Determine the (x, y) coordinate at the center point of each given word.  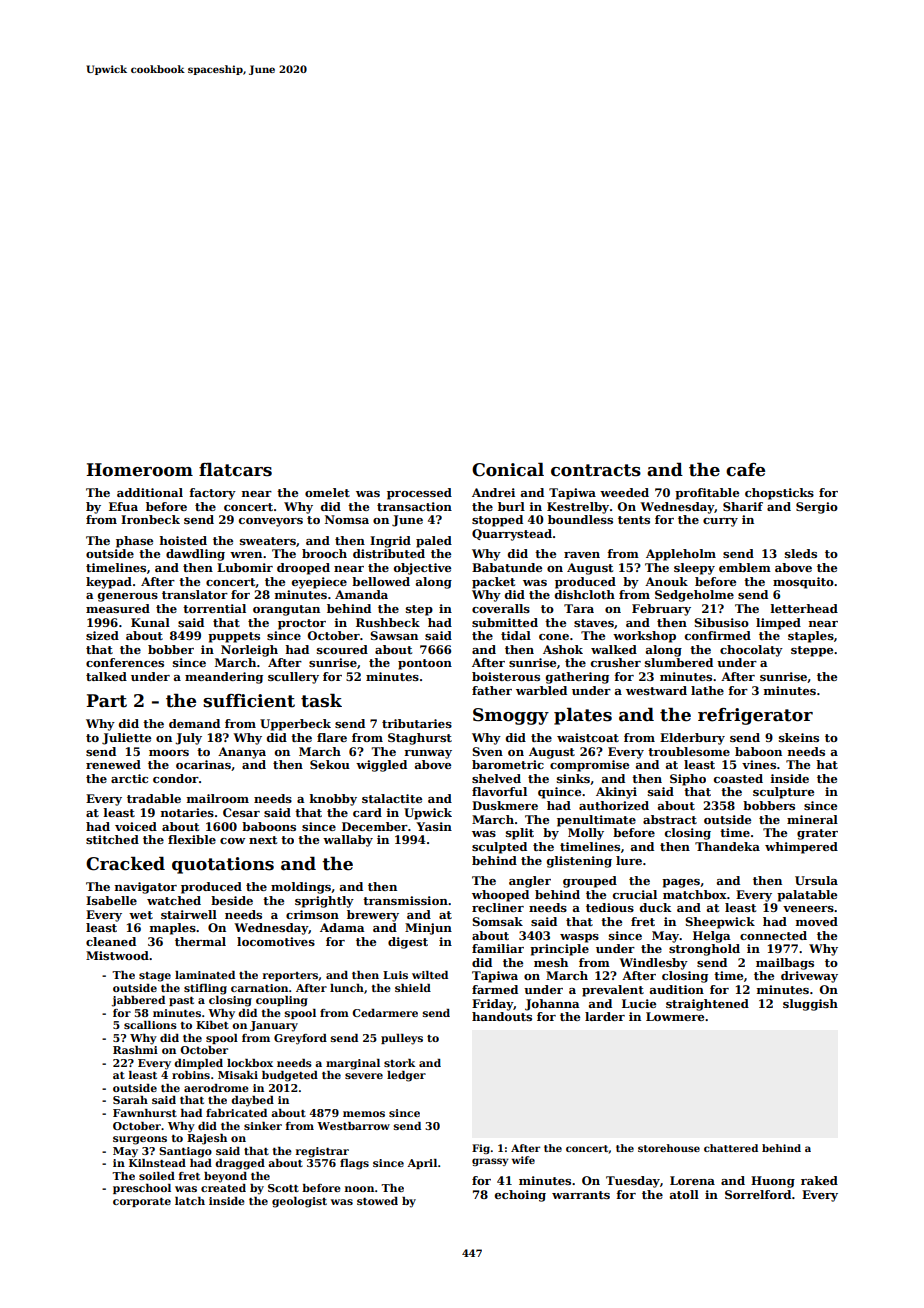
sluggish (810, 1005)
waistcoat (588, 737)
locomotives (276, 941)
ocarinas (203, 764)
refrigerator (755, 716)
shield (413, 988)
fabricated (236, 1113)
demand (194, 723)
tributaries (417, 723)
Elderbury (692, 739)
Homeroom (139, 470)
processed (419, 494)
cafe (745, 470)
